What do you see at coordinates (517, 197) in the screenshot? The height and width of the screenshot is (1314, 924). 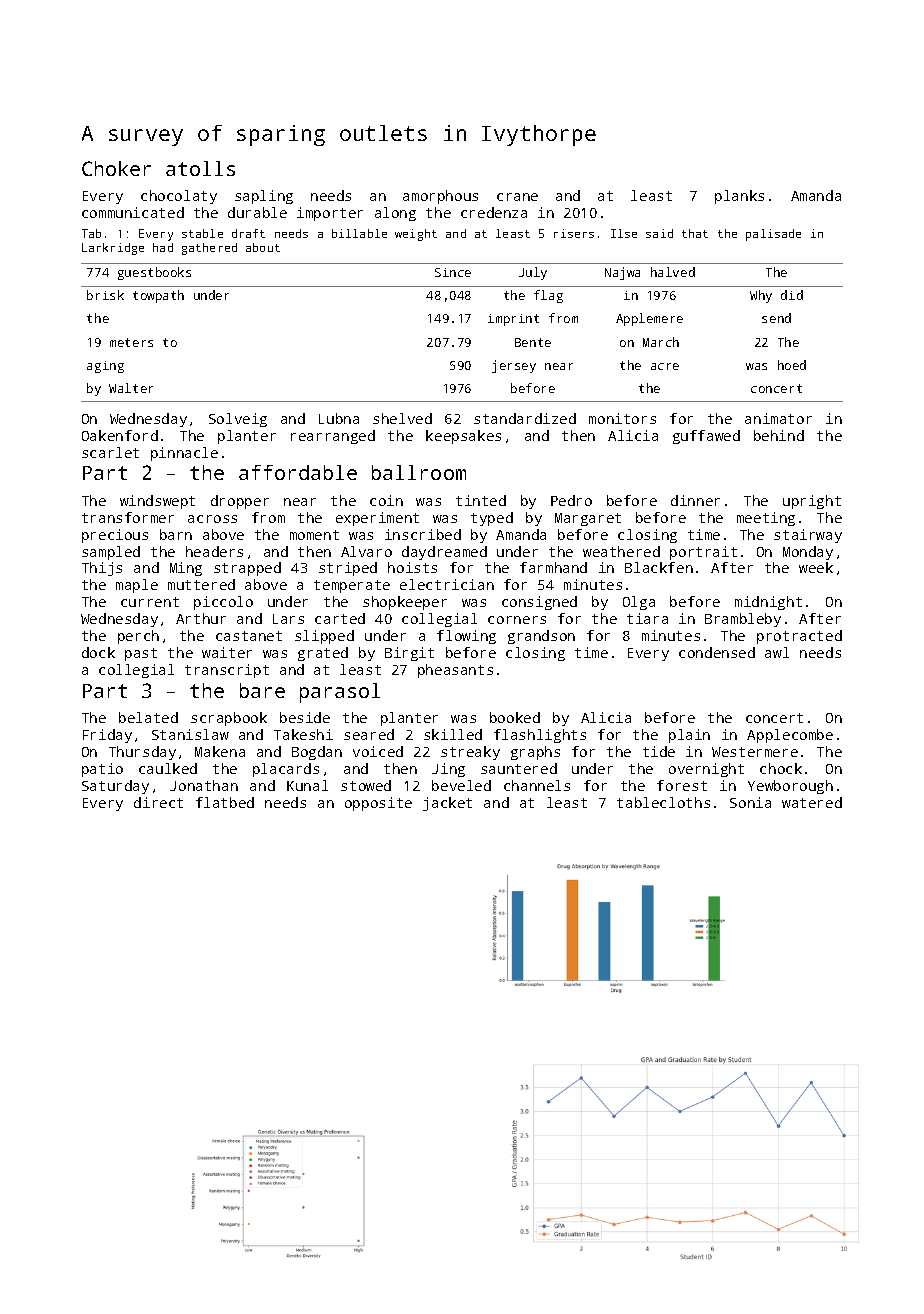 I see `crane` at bounding box center [517, 197].
